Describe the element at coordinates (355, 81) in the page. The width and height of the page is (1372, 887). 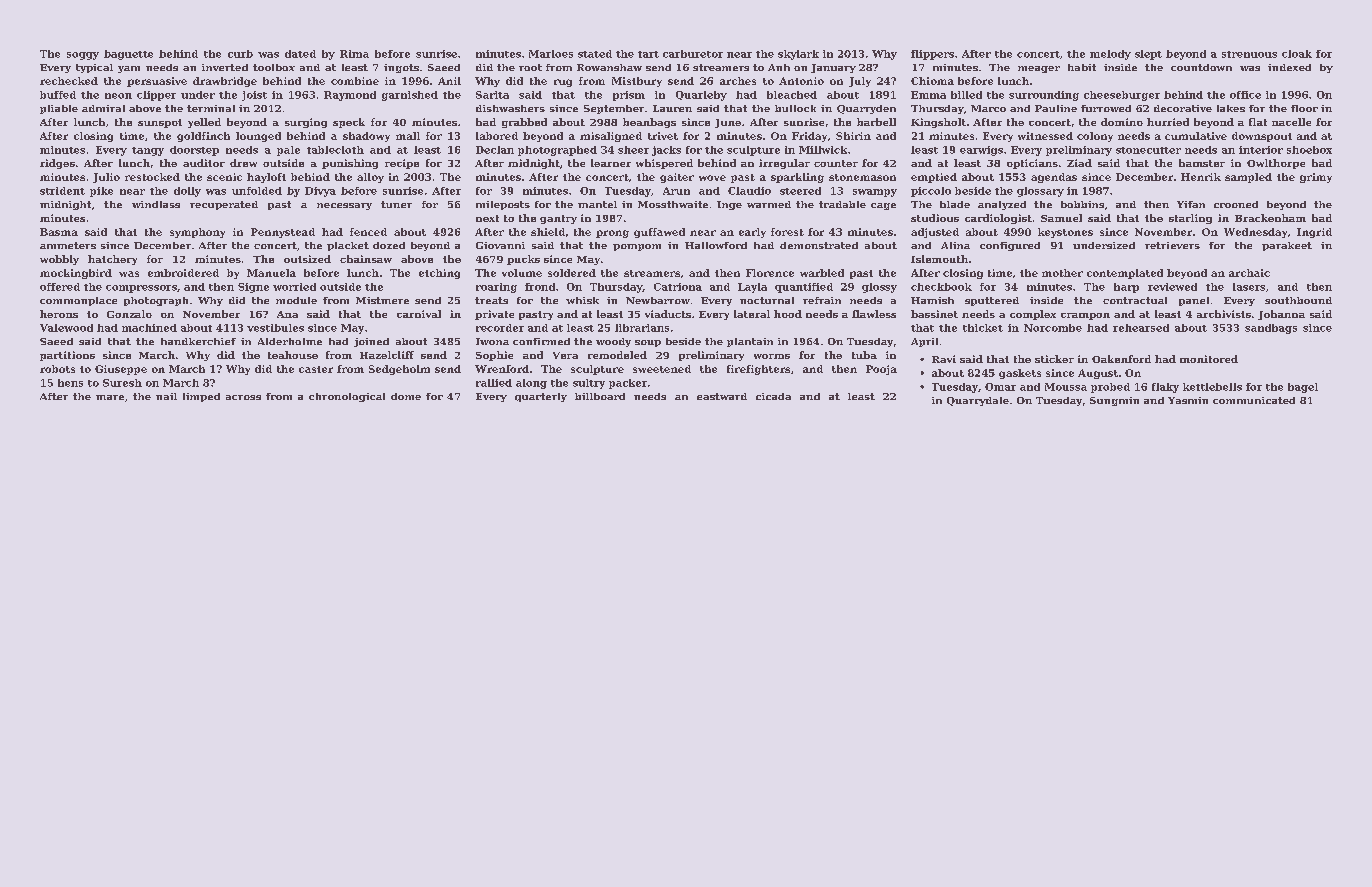
I see `combine` at that location.
